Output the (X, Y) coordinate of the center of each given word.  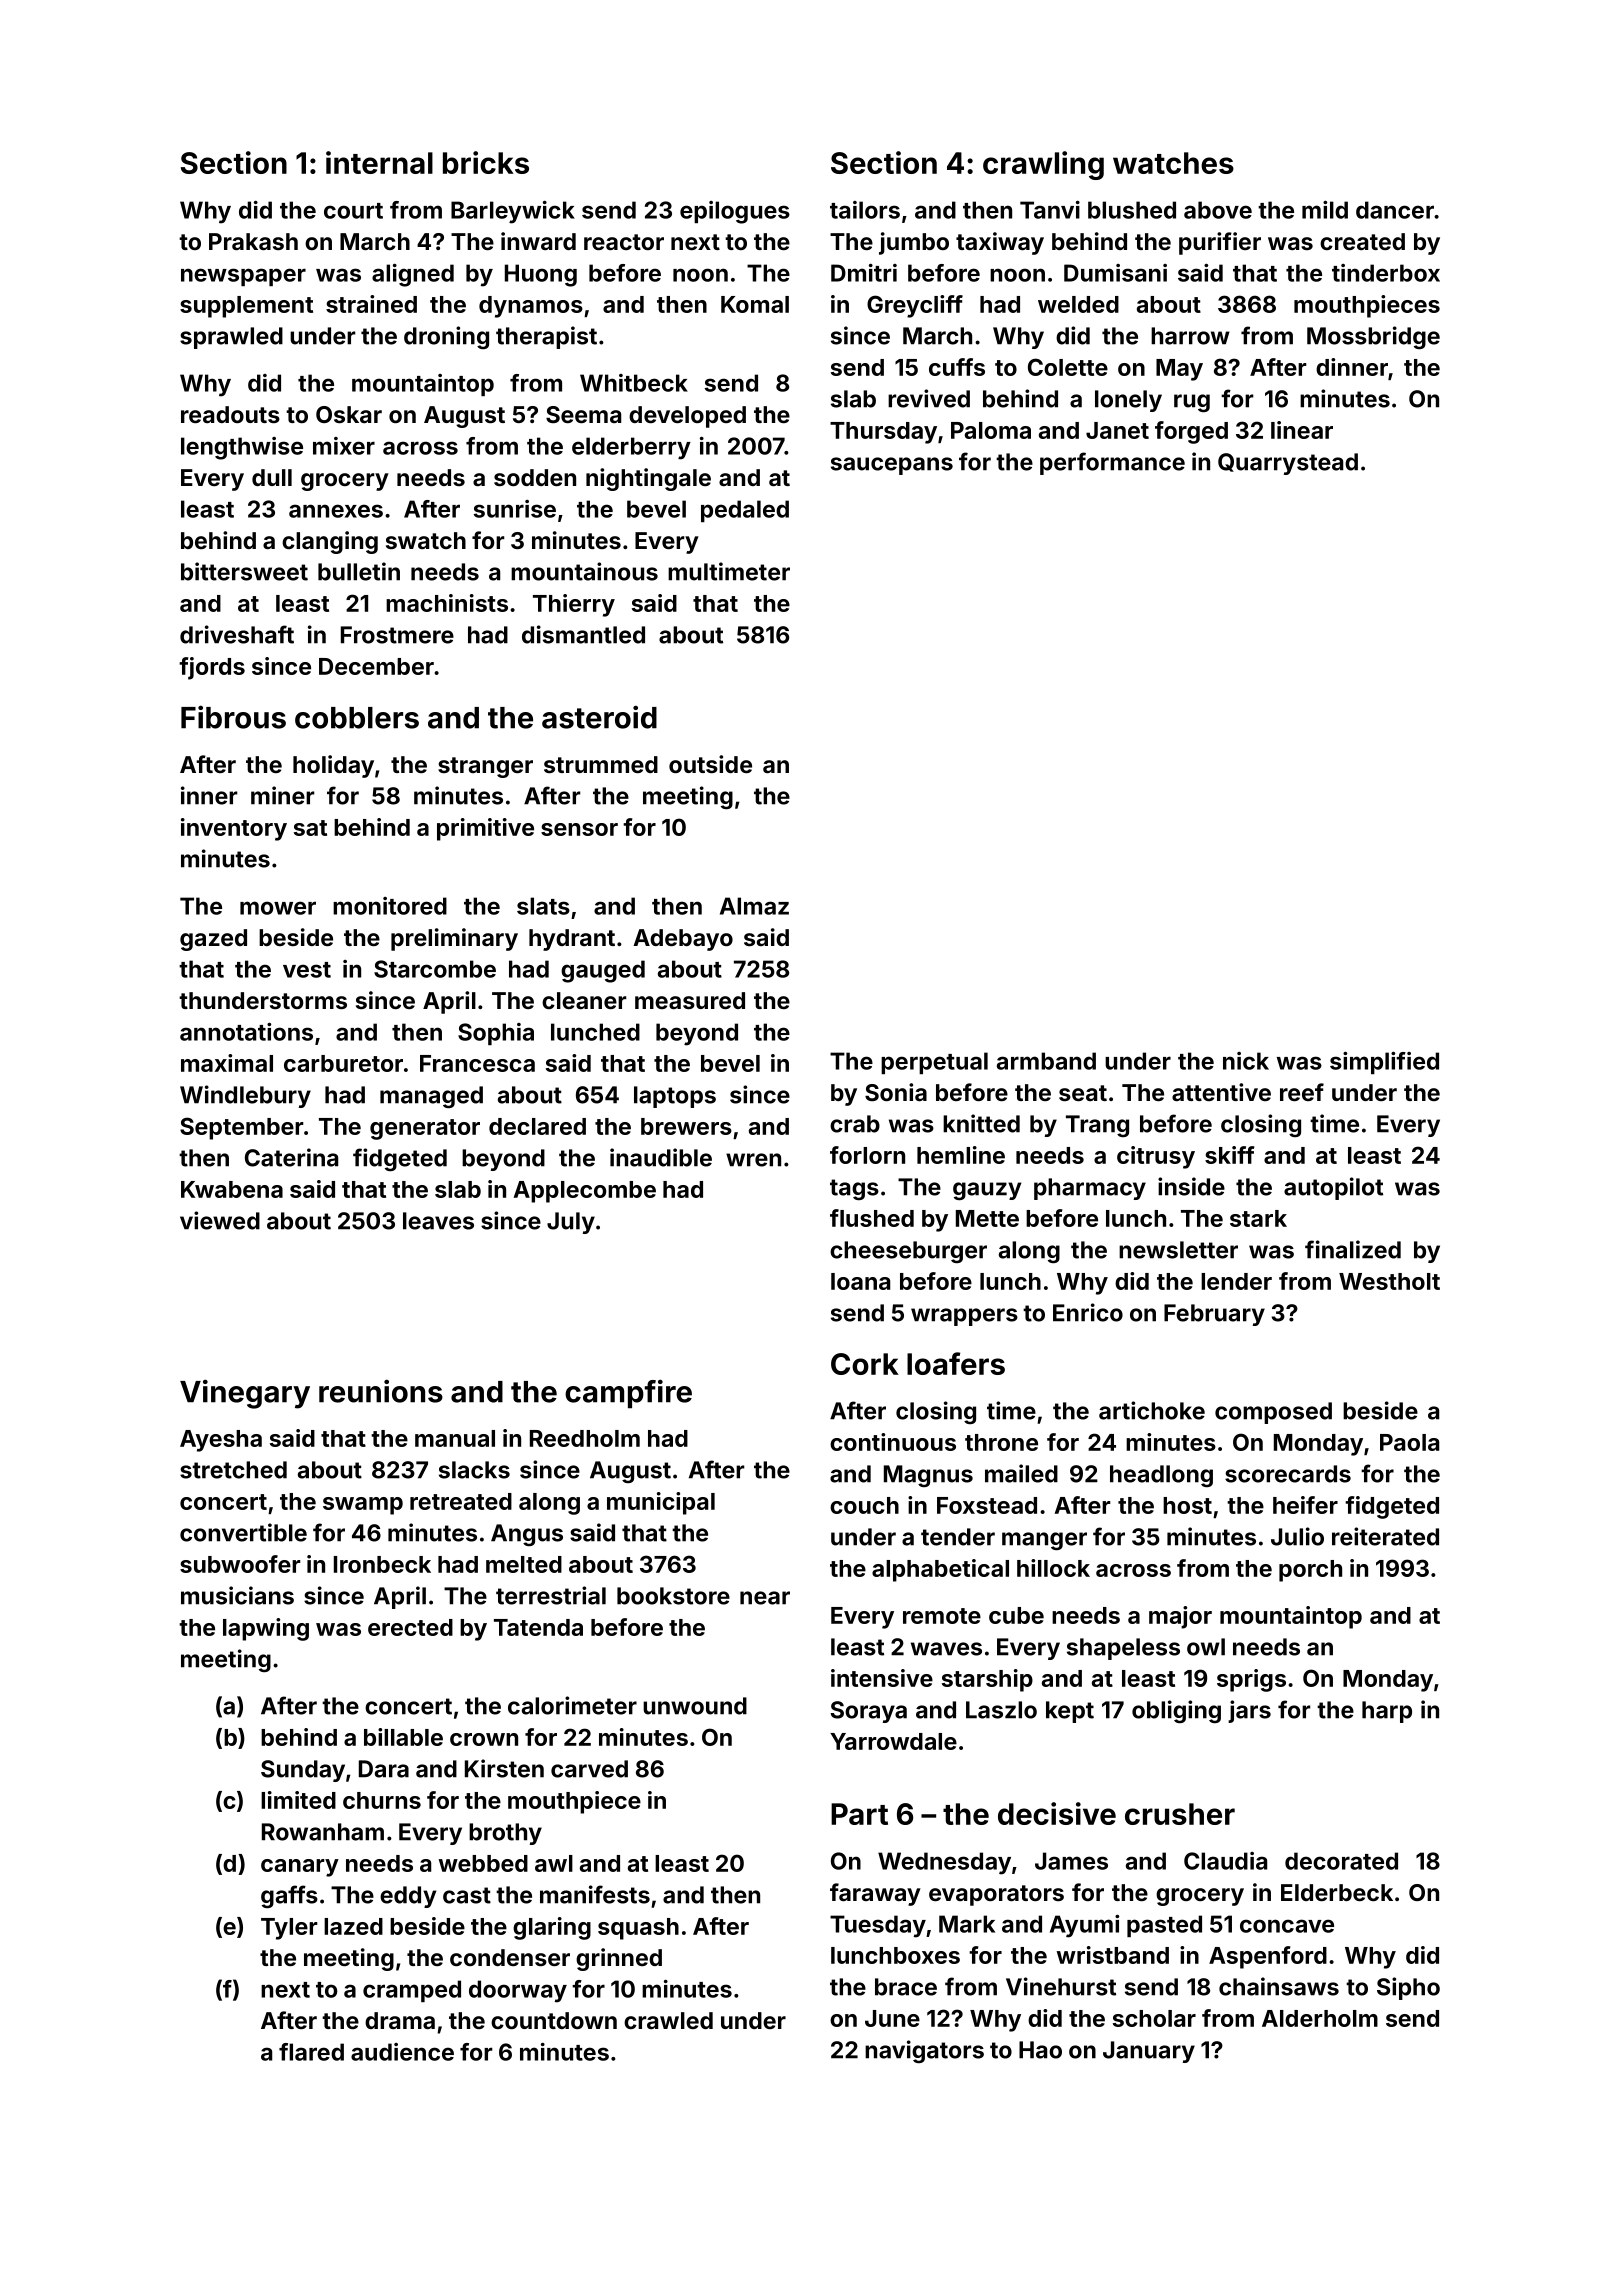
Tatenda (538, 1627)
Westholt (1389, 1281)
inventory (234, 829)
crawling (1043, 165)
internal (379, 162)
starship (987, 1680)
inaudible (661, 1157)
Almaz (754, 906)
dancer (1395, 210)
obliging (1176, 1711)
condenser (510, 1957)
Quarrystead (1288, 464)
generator (425, 1129)
